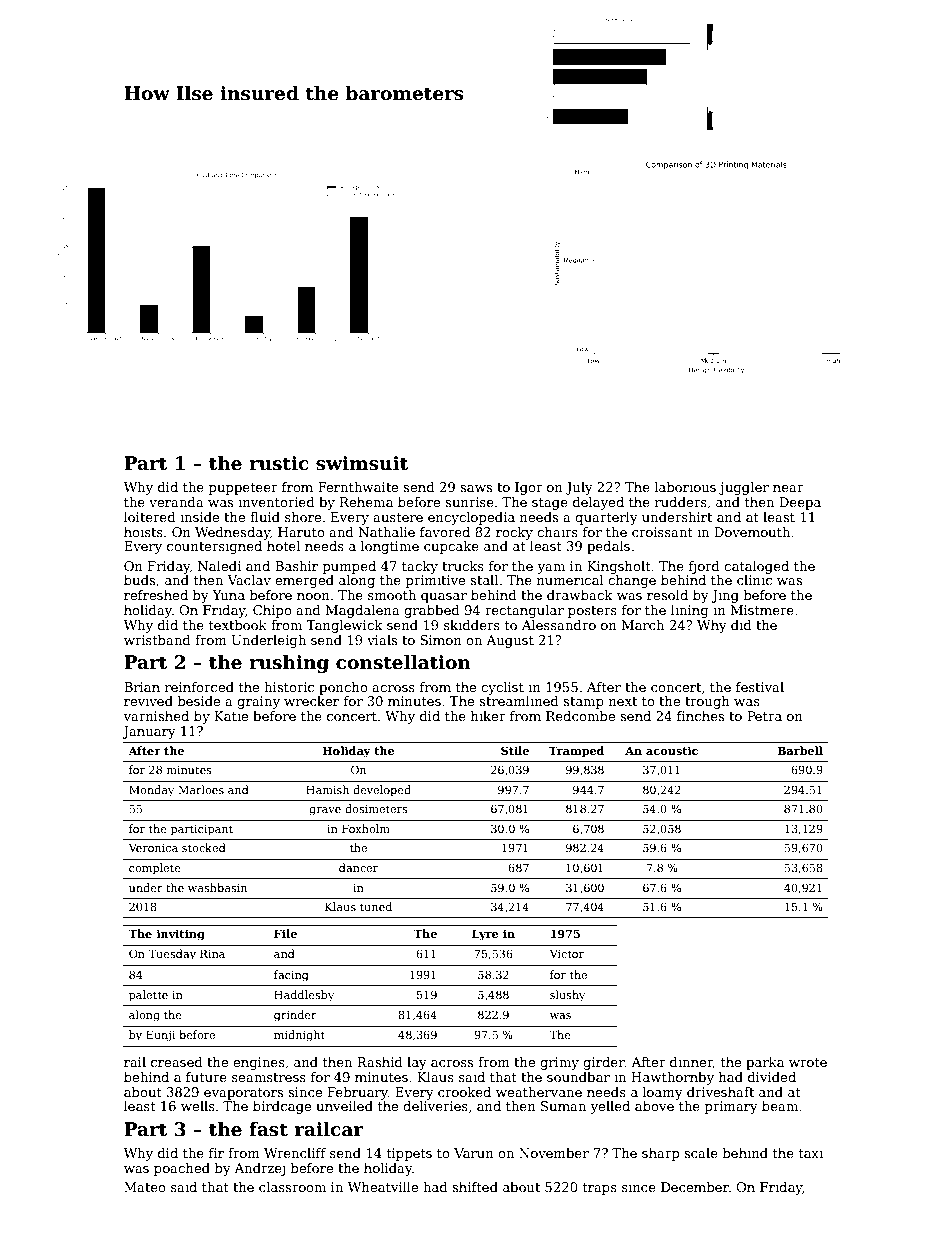  I want to click on veranda, so click(176, 502).
